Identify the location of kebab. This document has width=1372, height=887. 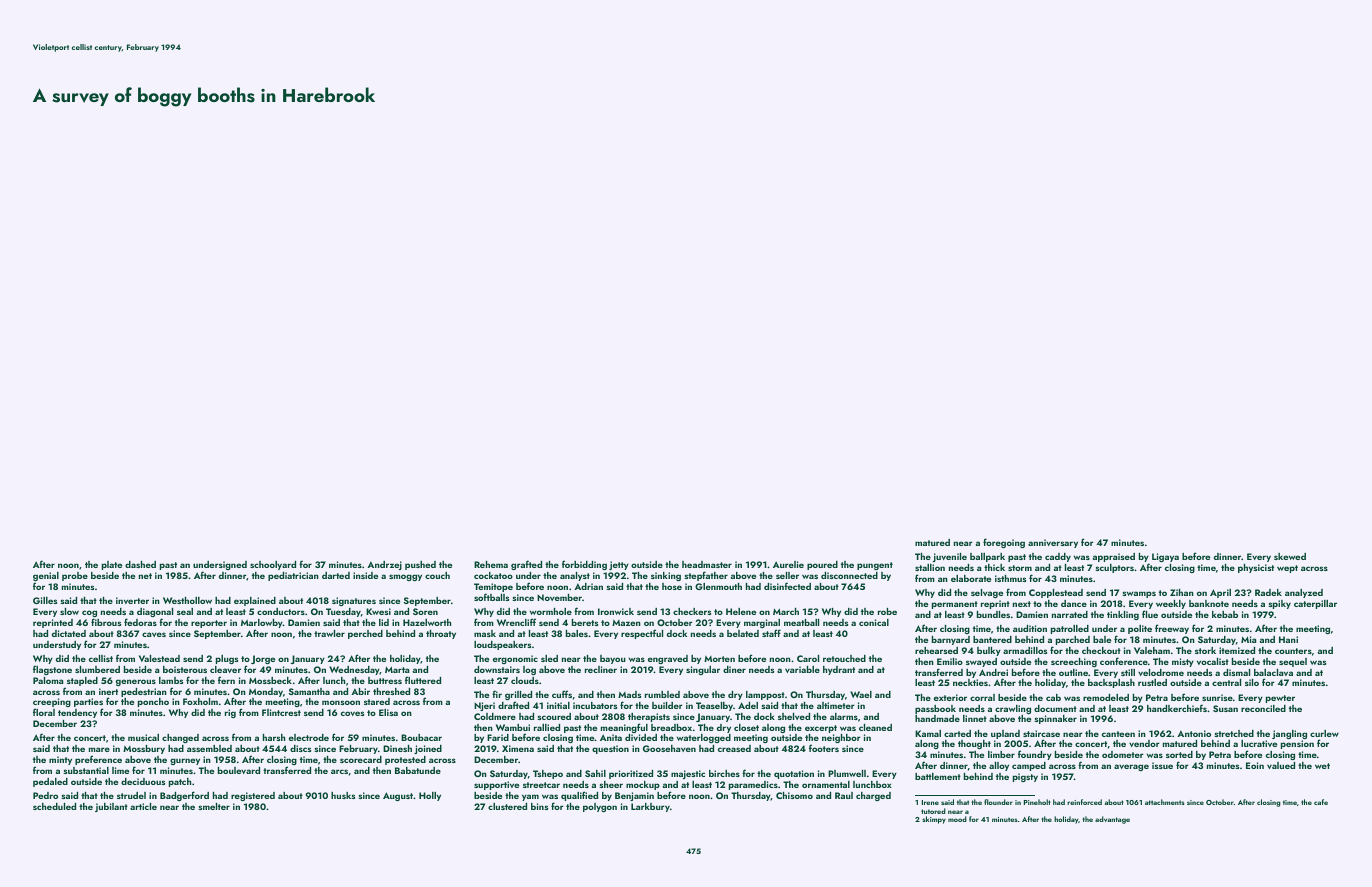
(1225, 614).
